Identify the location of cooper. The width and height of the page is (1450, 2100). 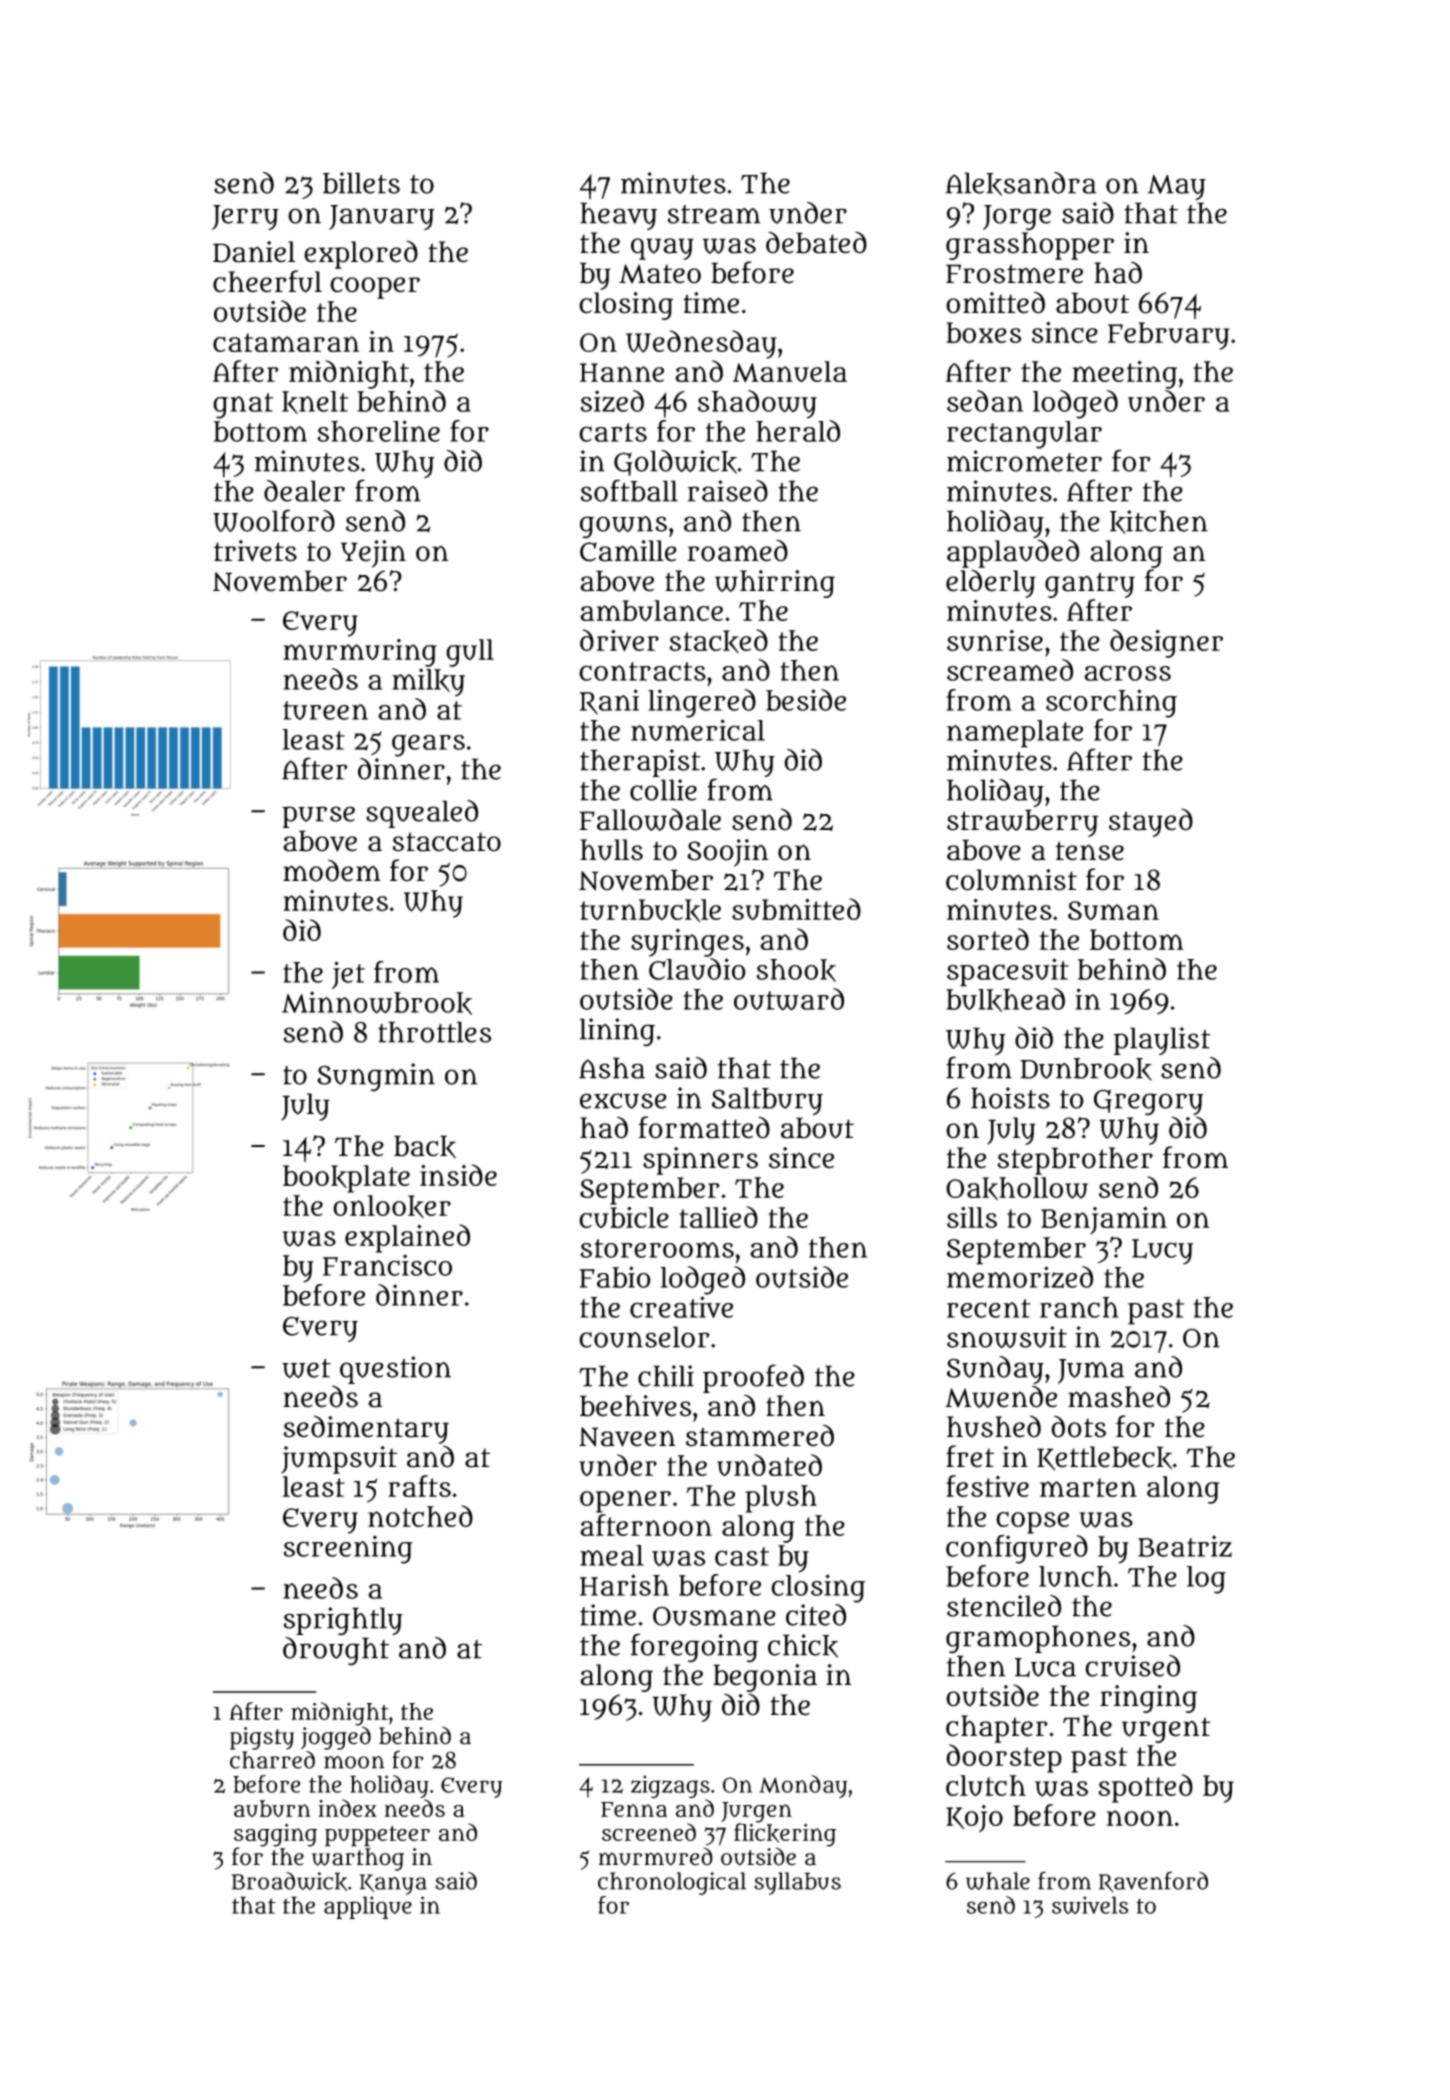
(375, 288).
